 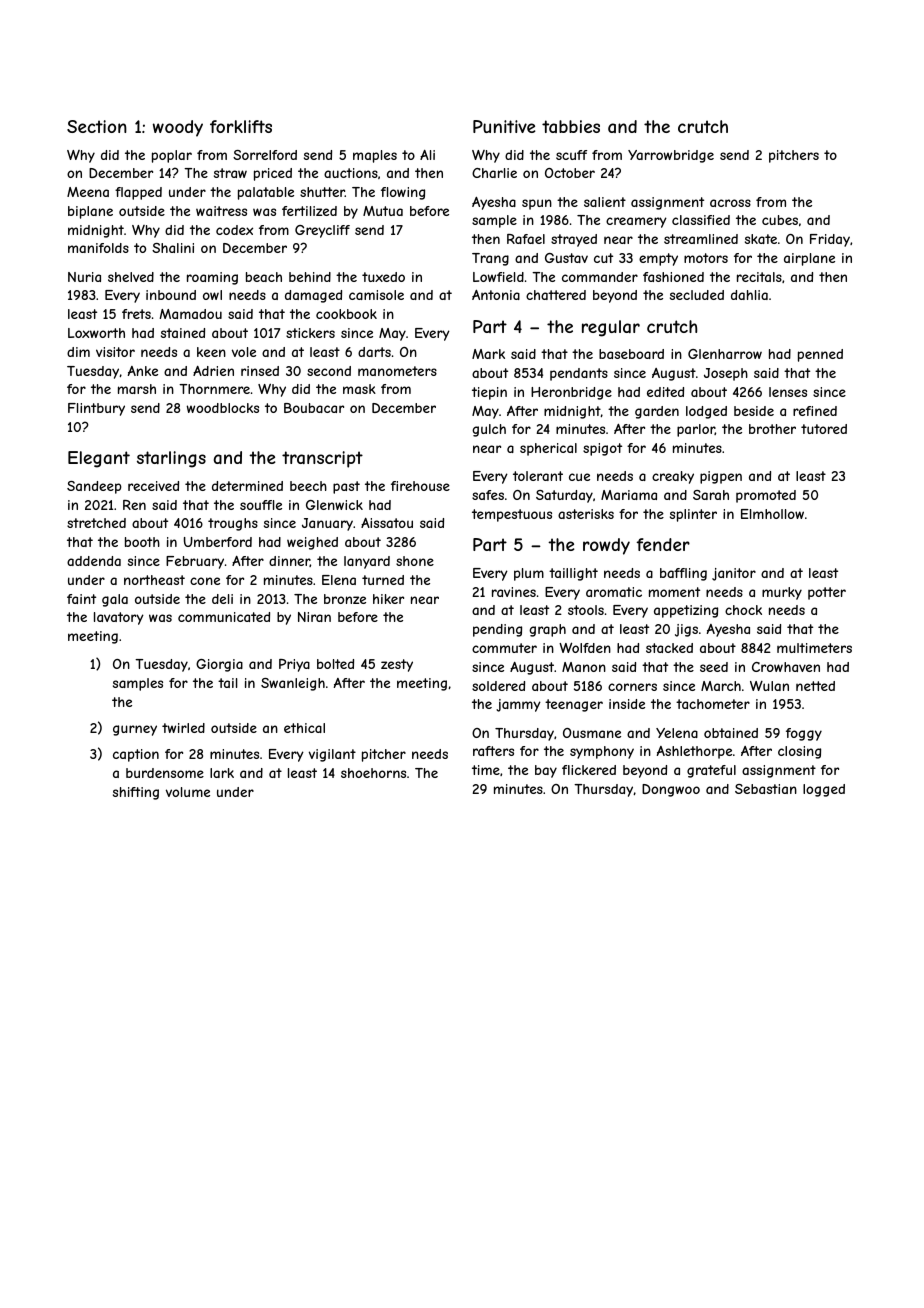 What do you see at coordinates (387, 523) in the image?
I see `Aissatou` at bounding box center [387, 523].
